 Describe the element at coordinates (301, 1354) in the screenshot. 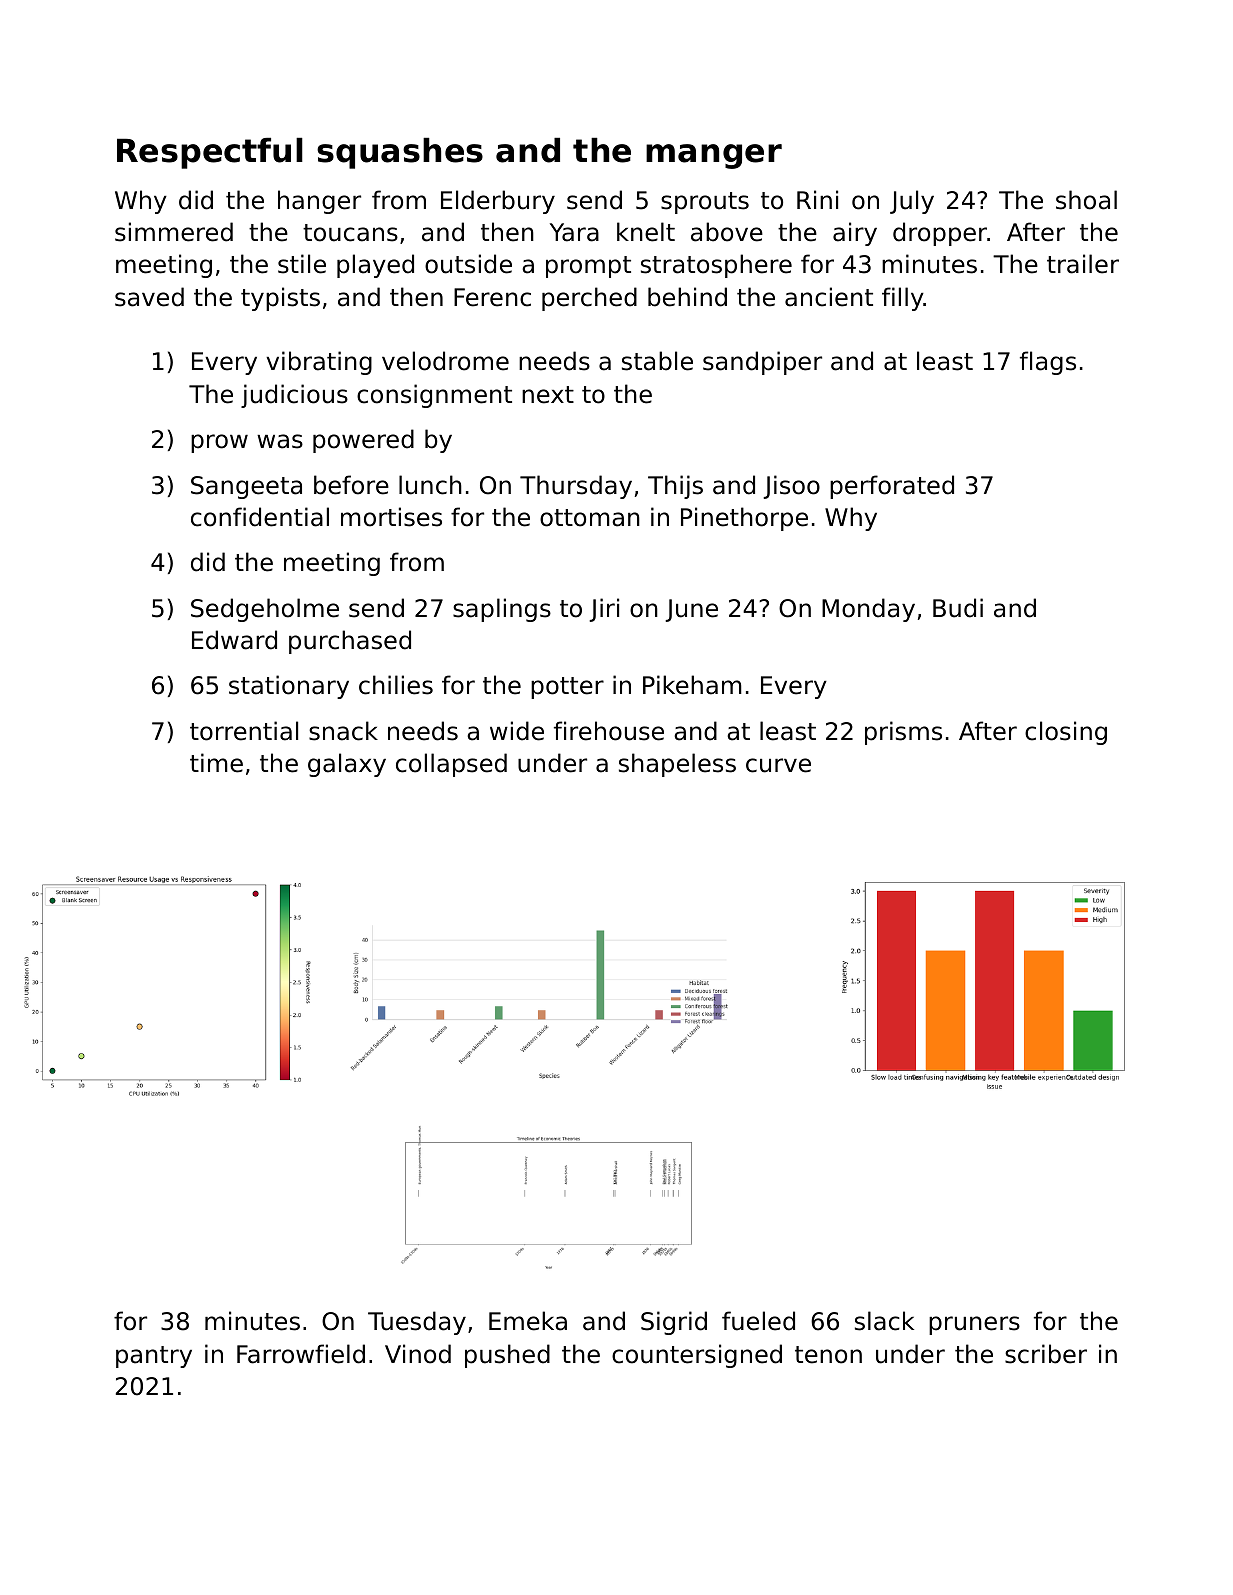

I see `Farrowfield` at that location.
